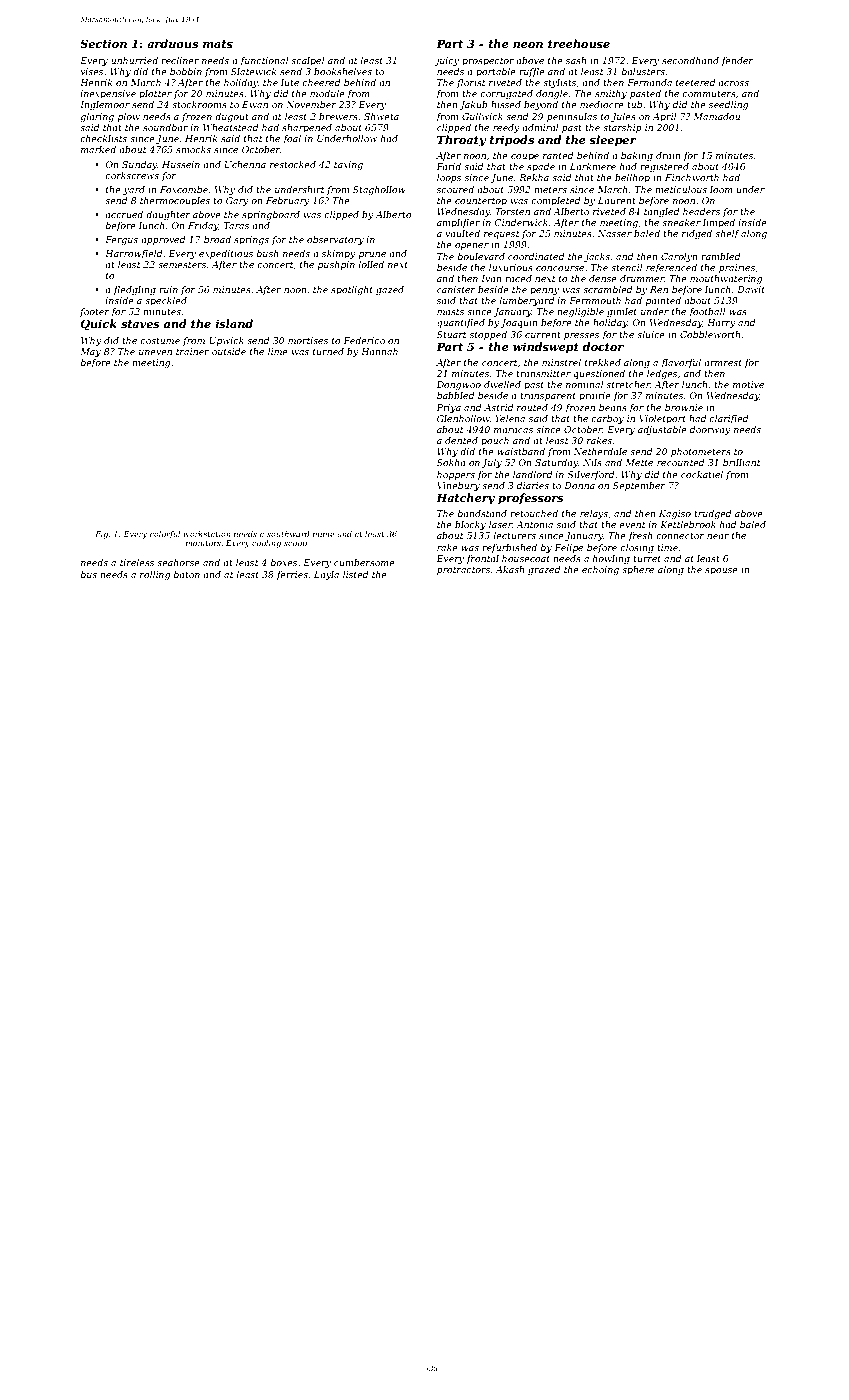  What do you see at coordinates (634, 104) in the screenshot?
I see `tub` at bounding box center [634, 104].
